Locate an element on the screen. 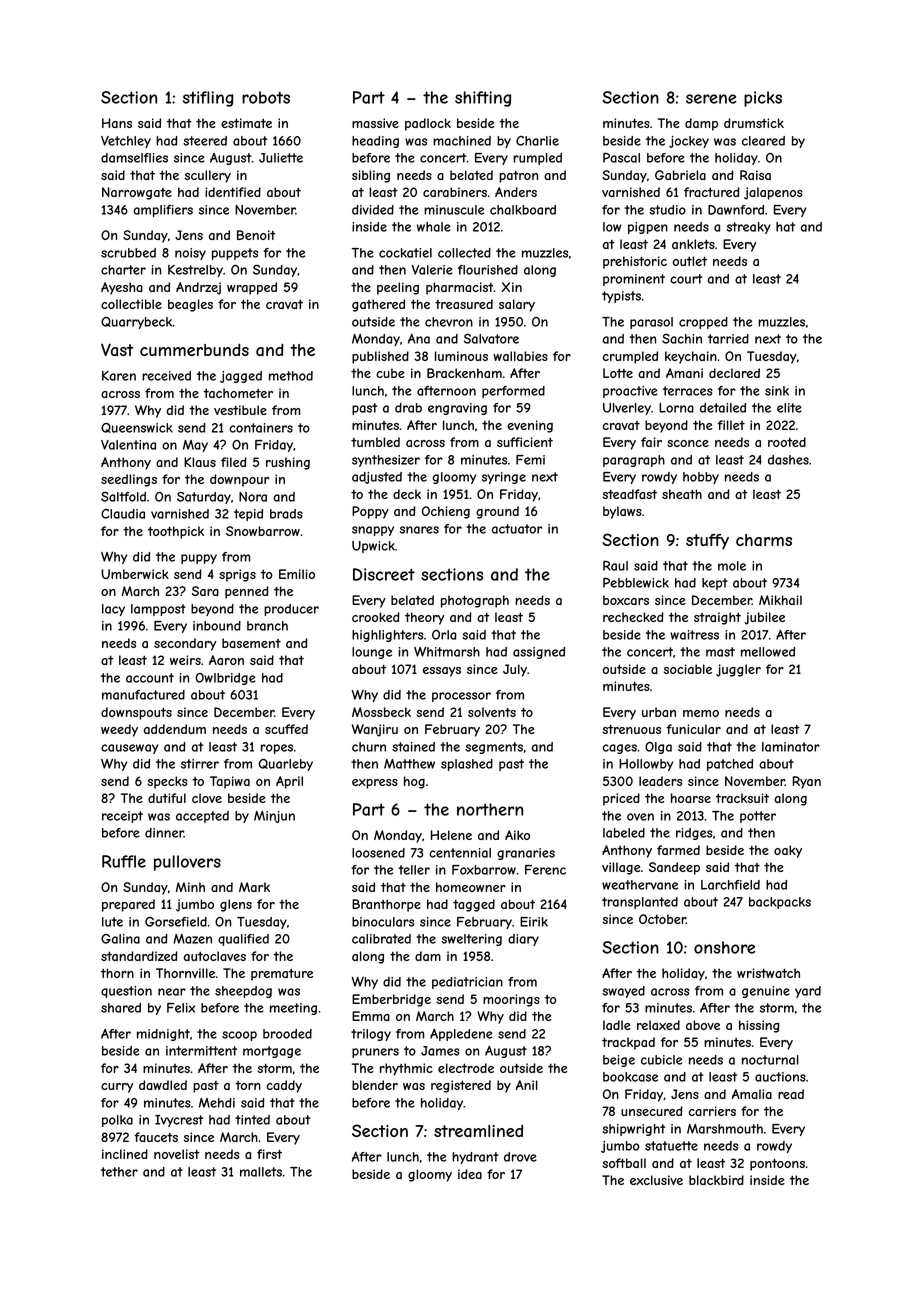  streamlined is located at coordinates (478, 1131).
